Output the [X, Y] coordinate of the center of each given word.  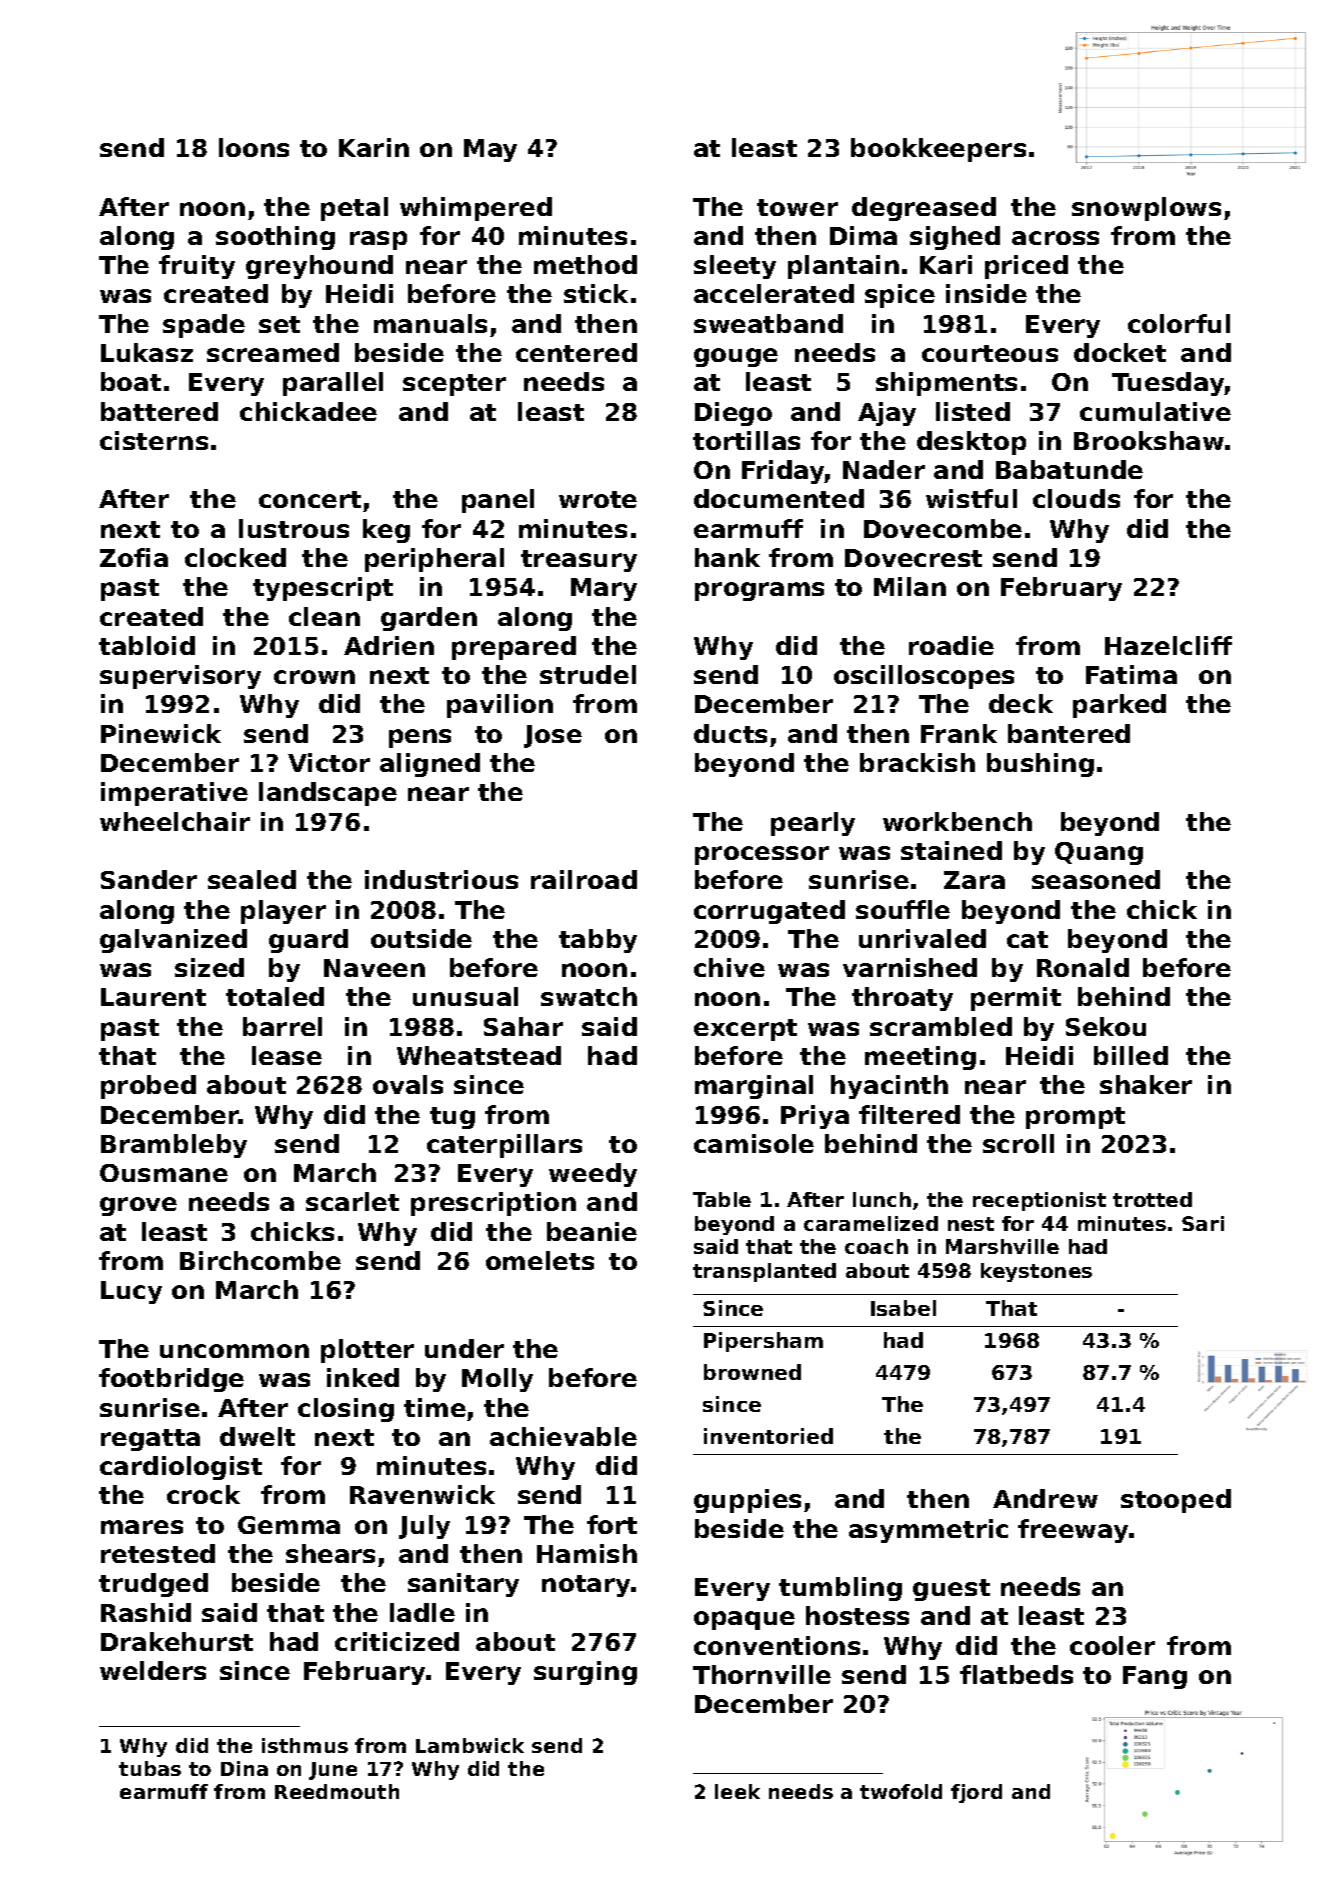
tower [797, 207]
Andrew [1045, 1498]
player [283, 912]
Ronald [1083, 967]
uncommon [234, 1351]
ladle [422, 1612]
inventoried [768, 1436]
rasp [378, 240]
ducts [730, 733]
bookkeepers [938, 150]
